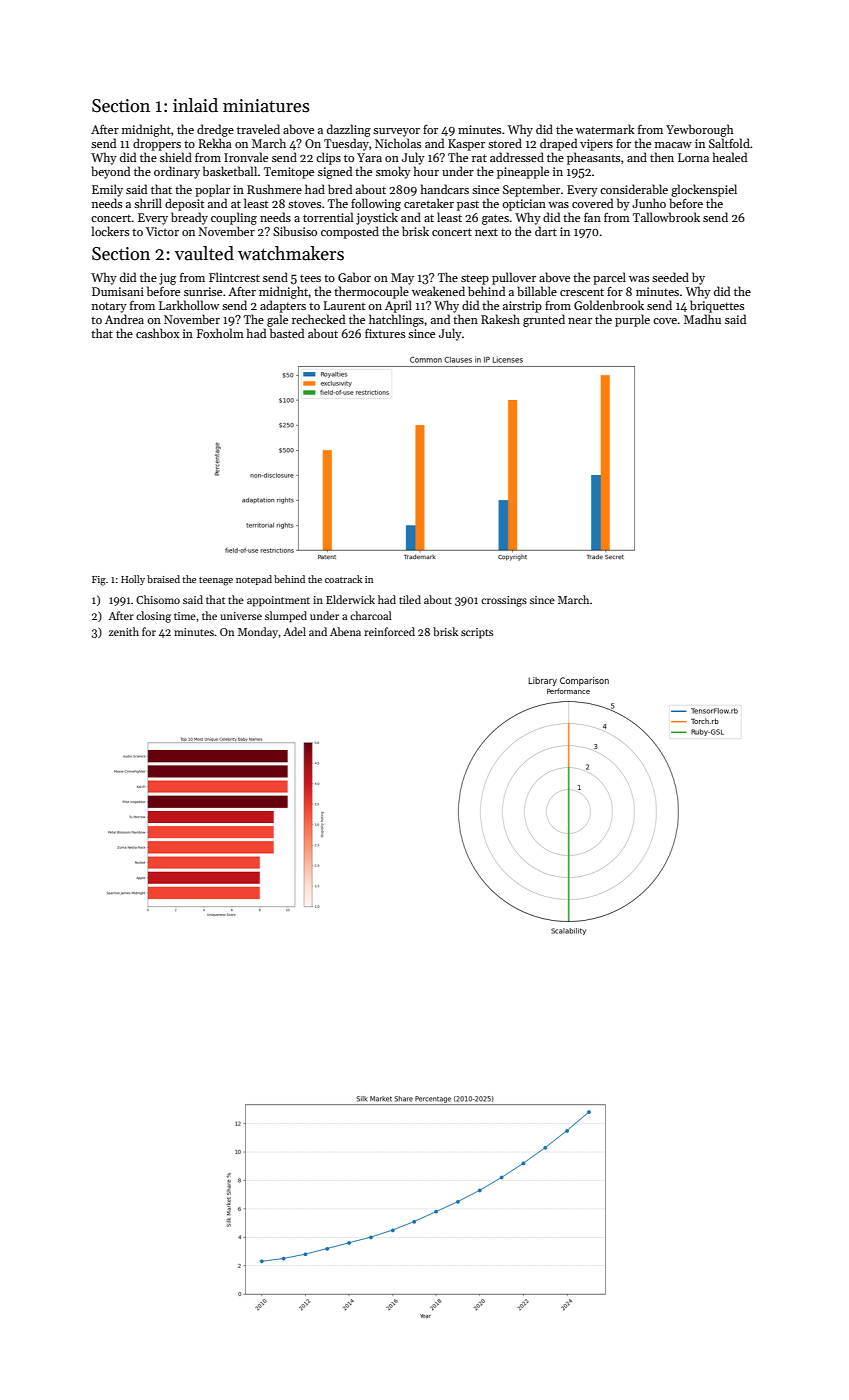 The image size is (849, 1400). What do you see at coordinates (157, 333) in the screenshot?
I see `cashbox` at bounding box center [157, 333].
